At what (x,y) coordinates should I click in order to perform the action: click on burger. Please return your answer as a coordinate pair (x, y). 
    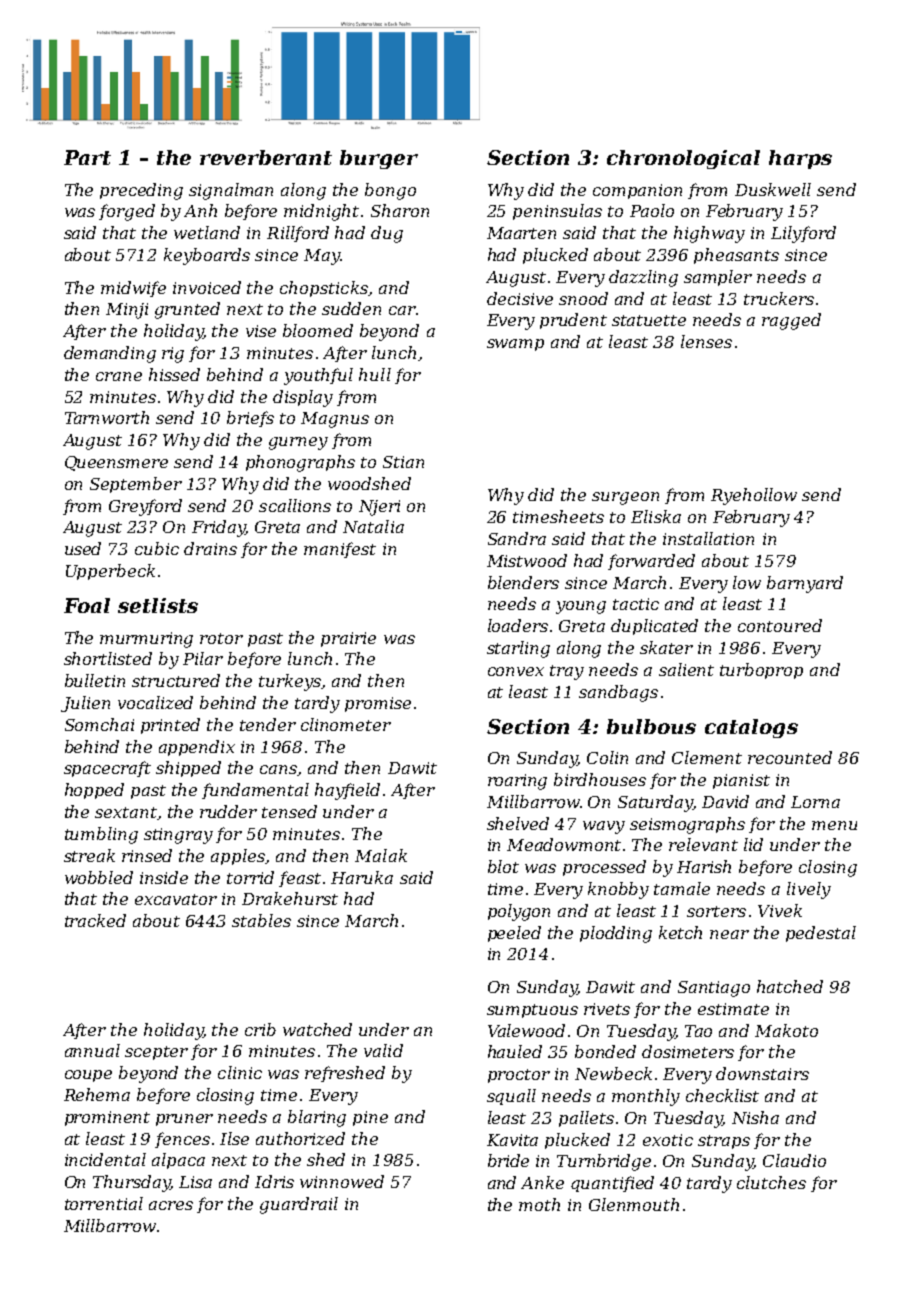
    Looking at the image, I should click on (379, 159).
